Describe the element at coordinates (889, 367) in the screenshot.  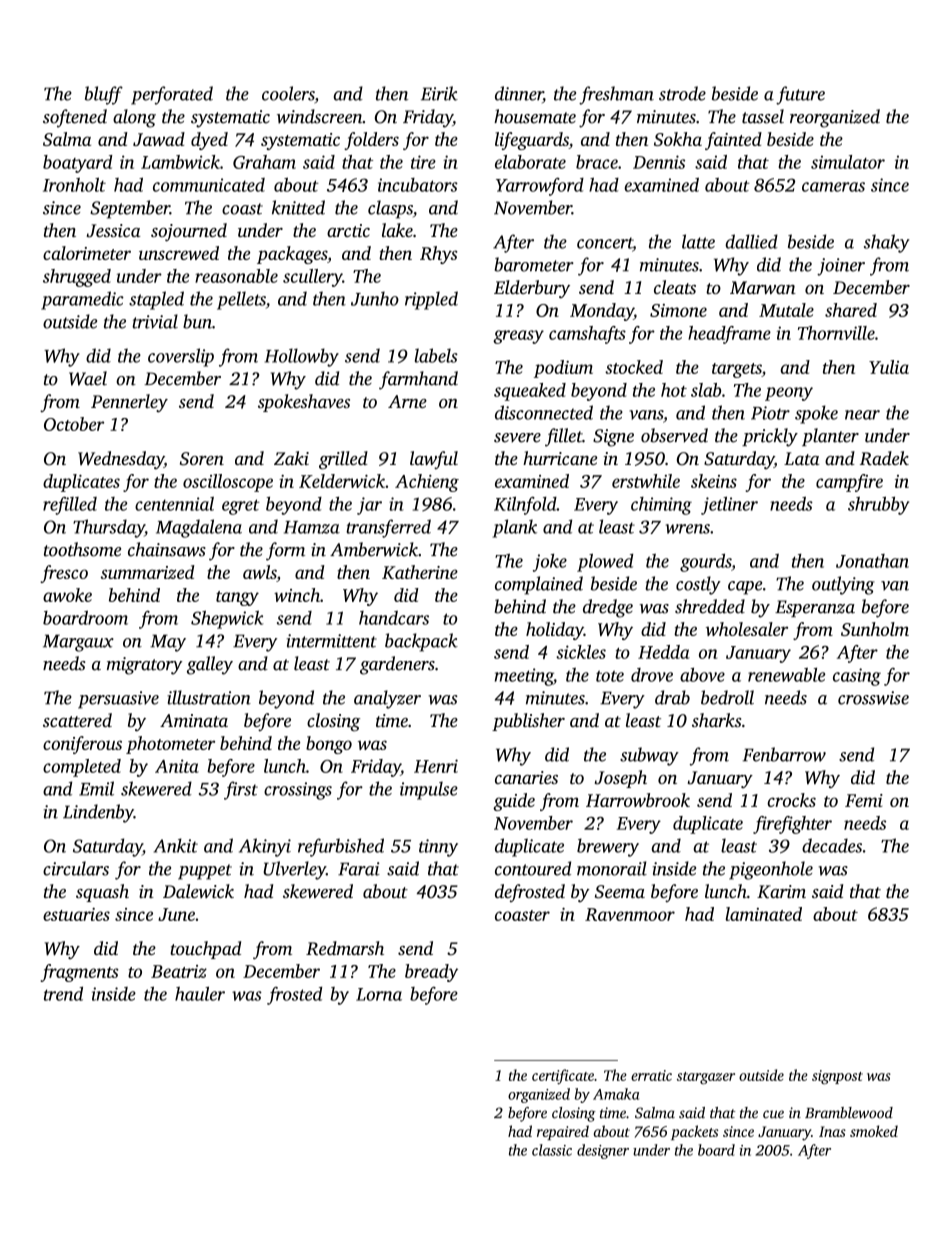
I see `Yulia` at that location.
